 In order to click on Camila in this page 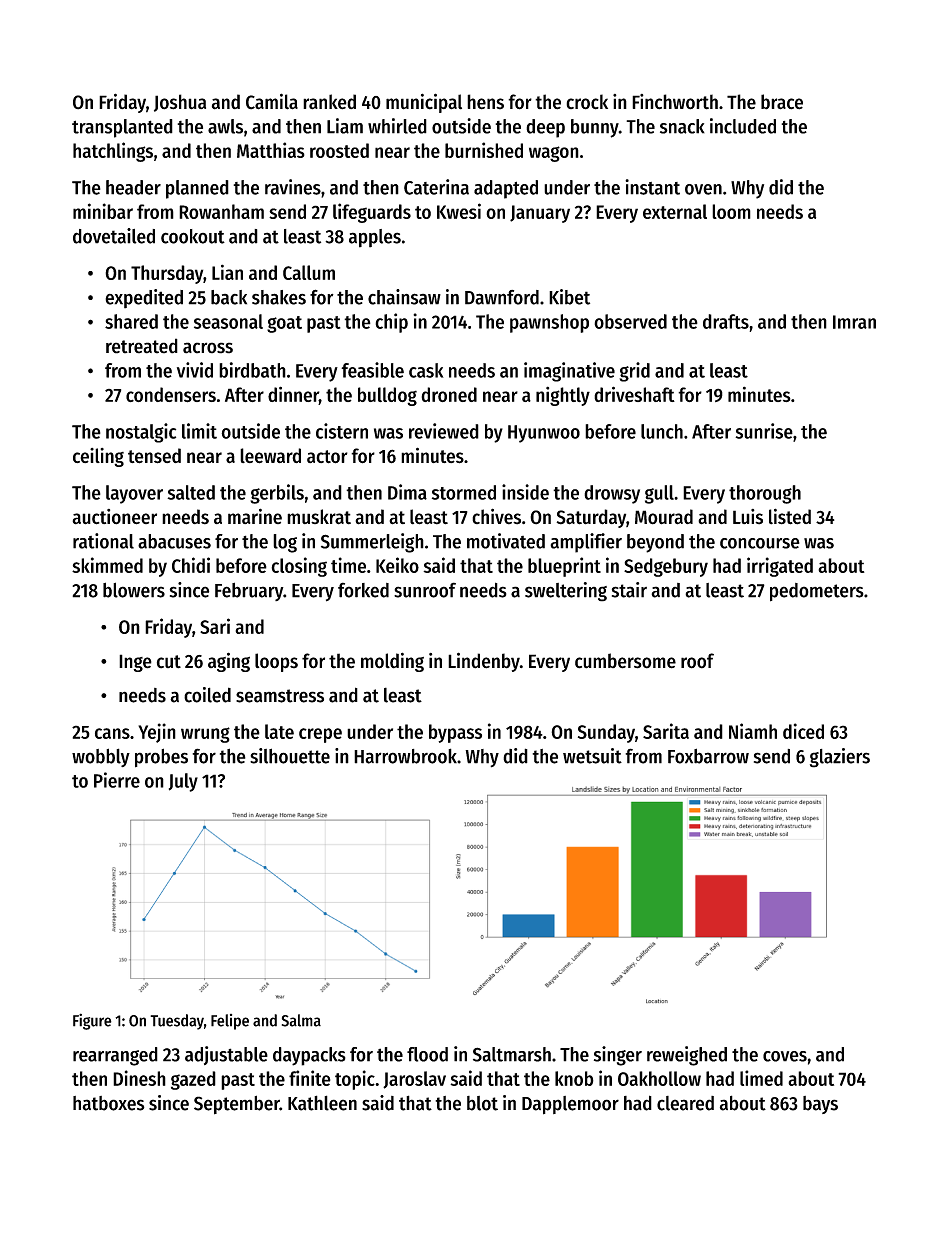, I will do `click(272, 101)`.
